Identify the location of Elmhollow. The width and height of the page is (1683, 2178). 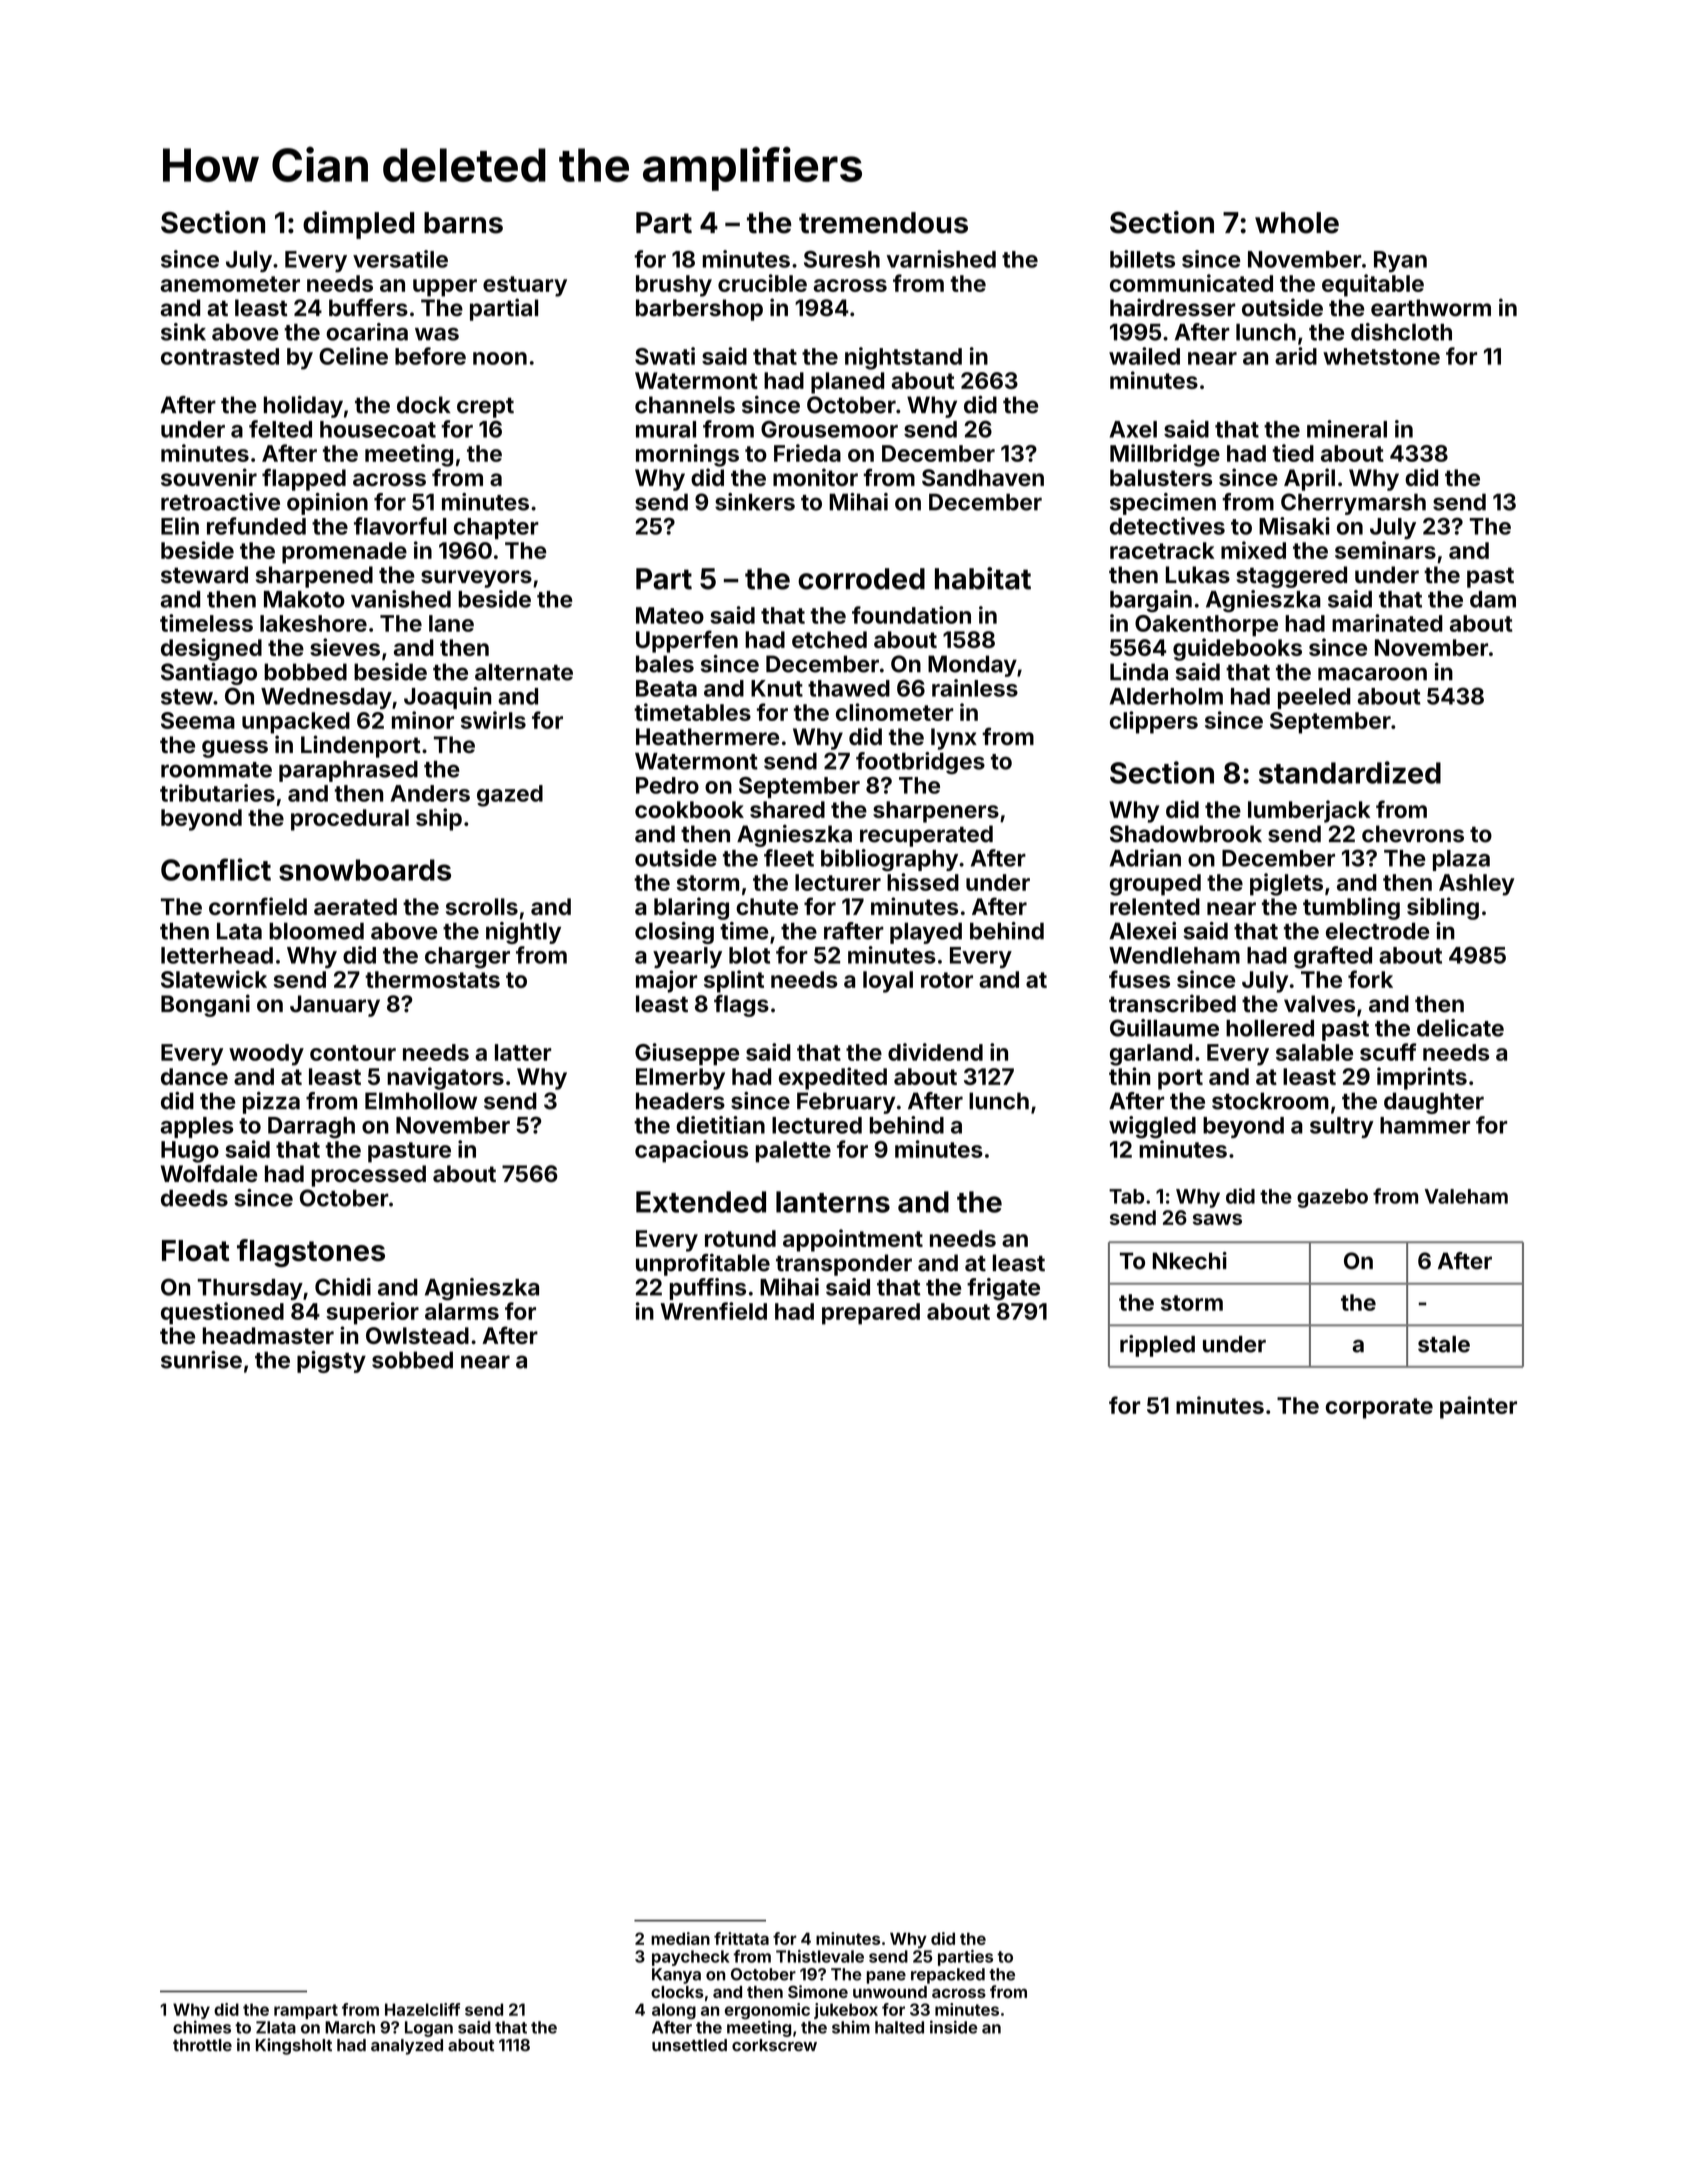
(421, 1101).
